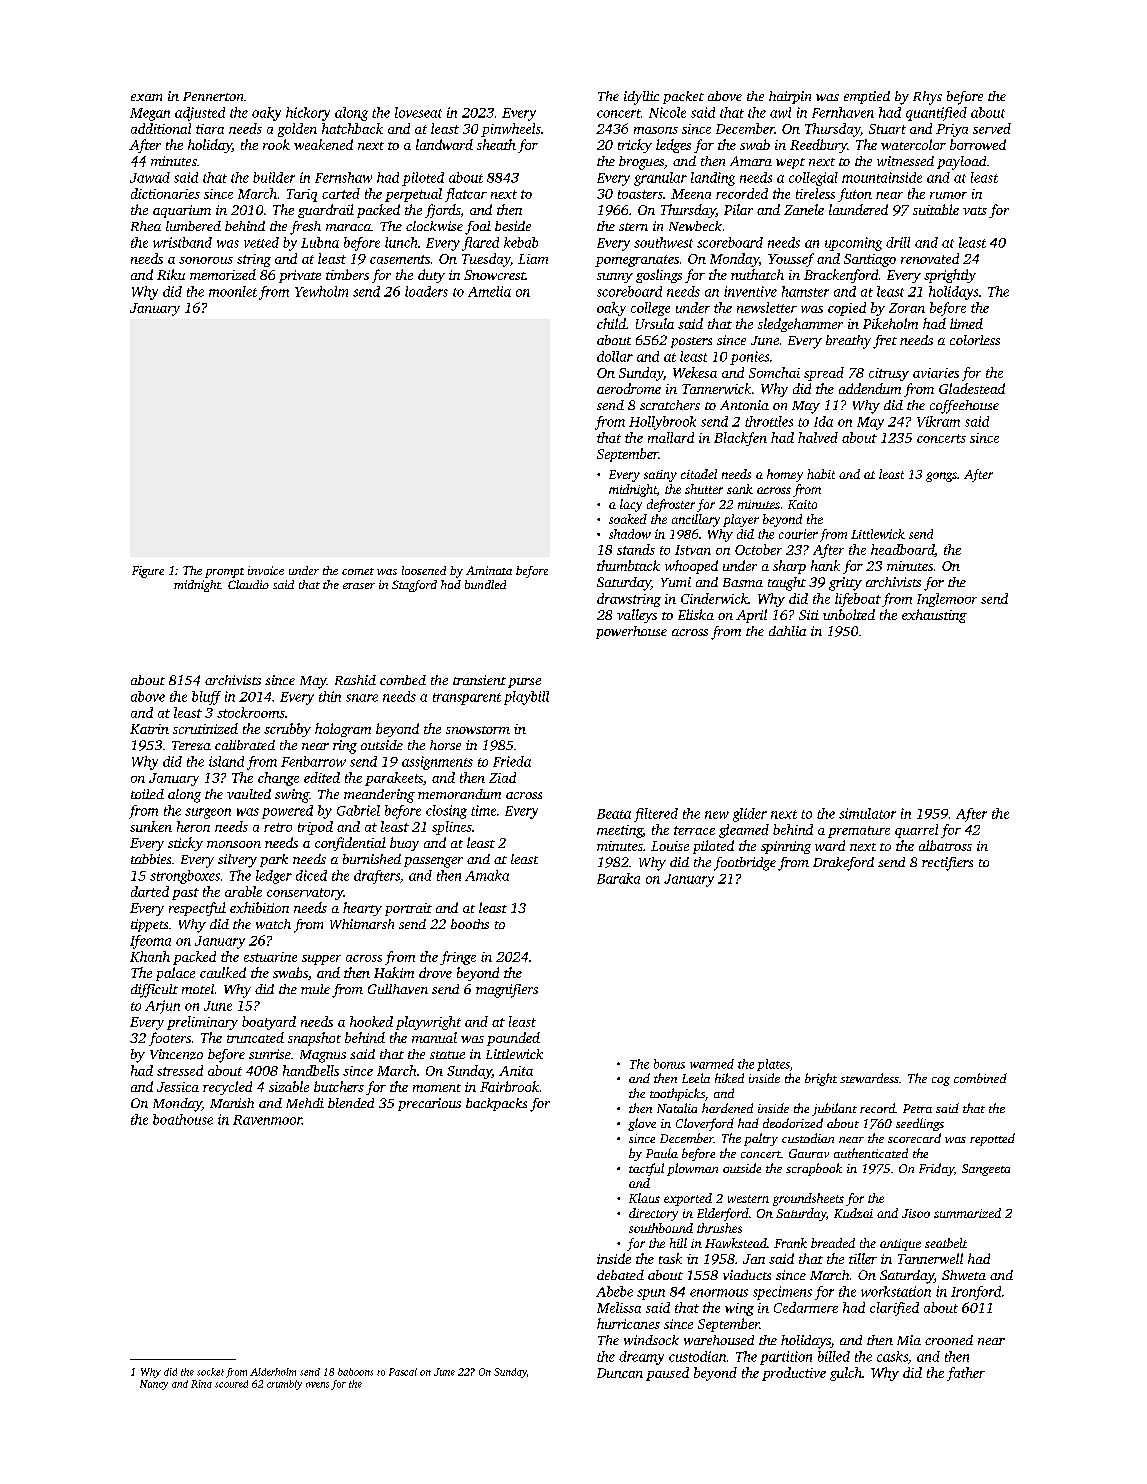  Describe the element at coordinates (418, 112) in the image. I see `loveseat` at that location.
